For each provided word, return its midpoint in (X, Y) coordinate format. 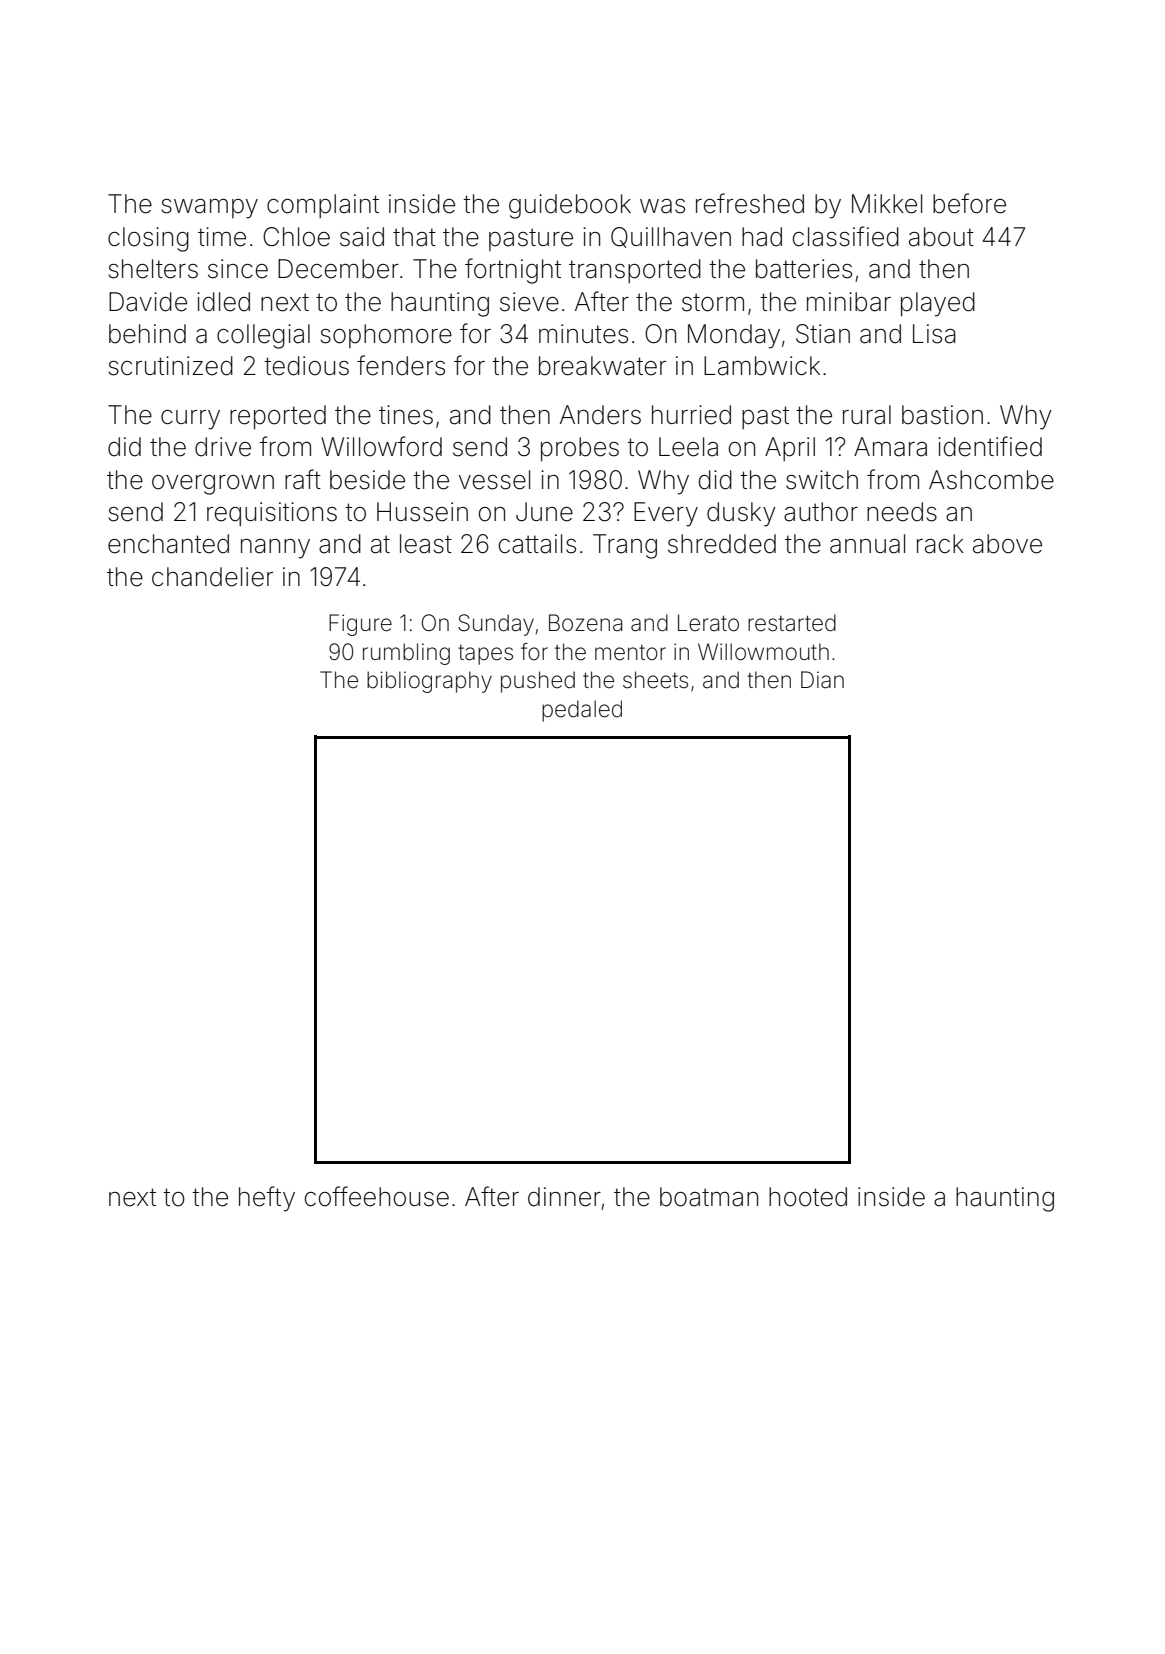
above (1007, 544)
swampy (209, 209)
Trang (625, 546)
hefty (267, 1199)
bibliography (429, 682)
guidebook (570, 206)
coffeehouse (377, 1196)
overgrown (213, 485)
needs (902, 512)
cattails (537, 544)
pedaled (582, 711)
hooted (808, 1197)
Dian (822, 680)
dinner (564, 1197)
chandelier (212, 577)
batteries (804, 269)
